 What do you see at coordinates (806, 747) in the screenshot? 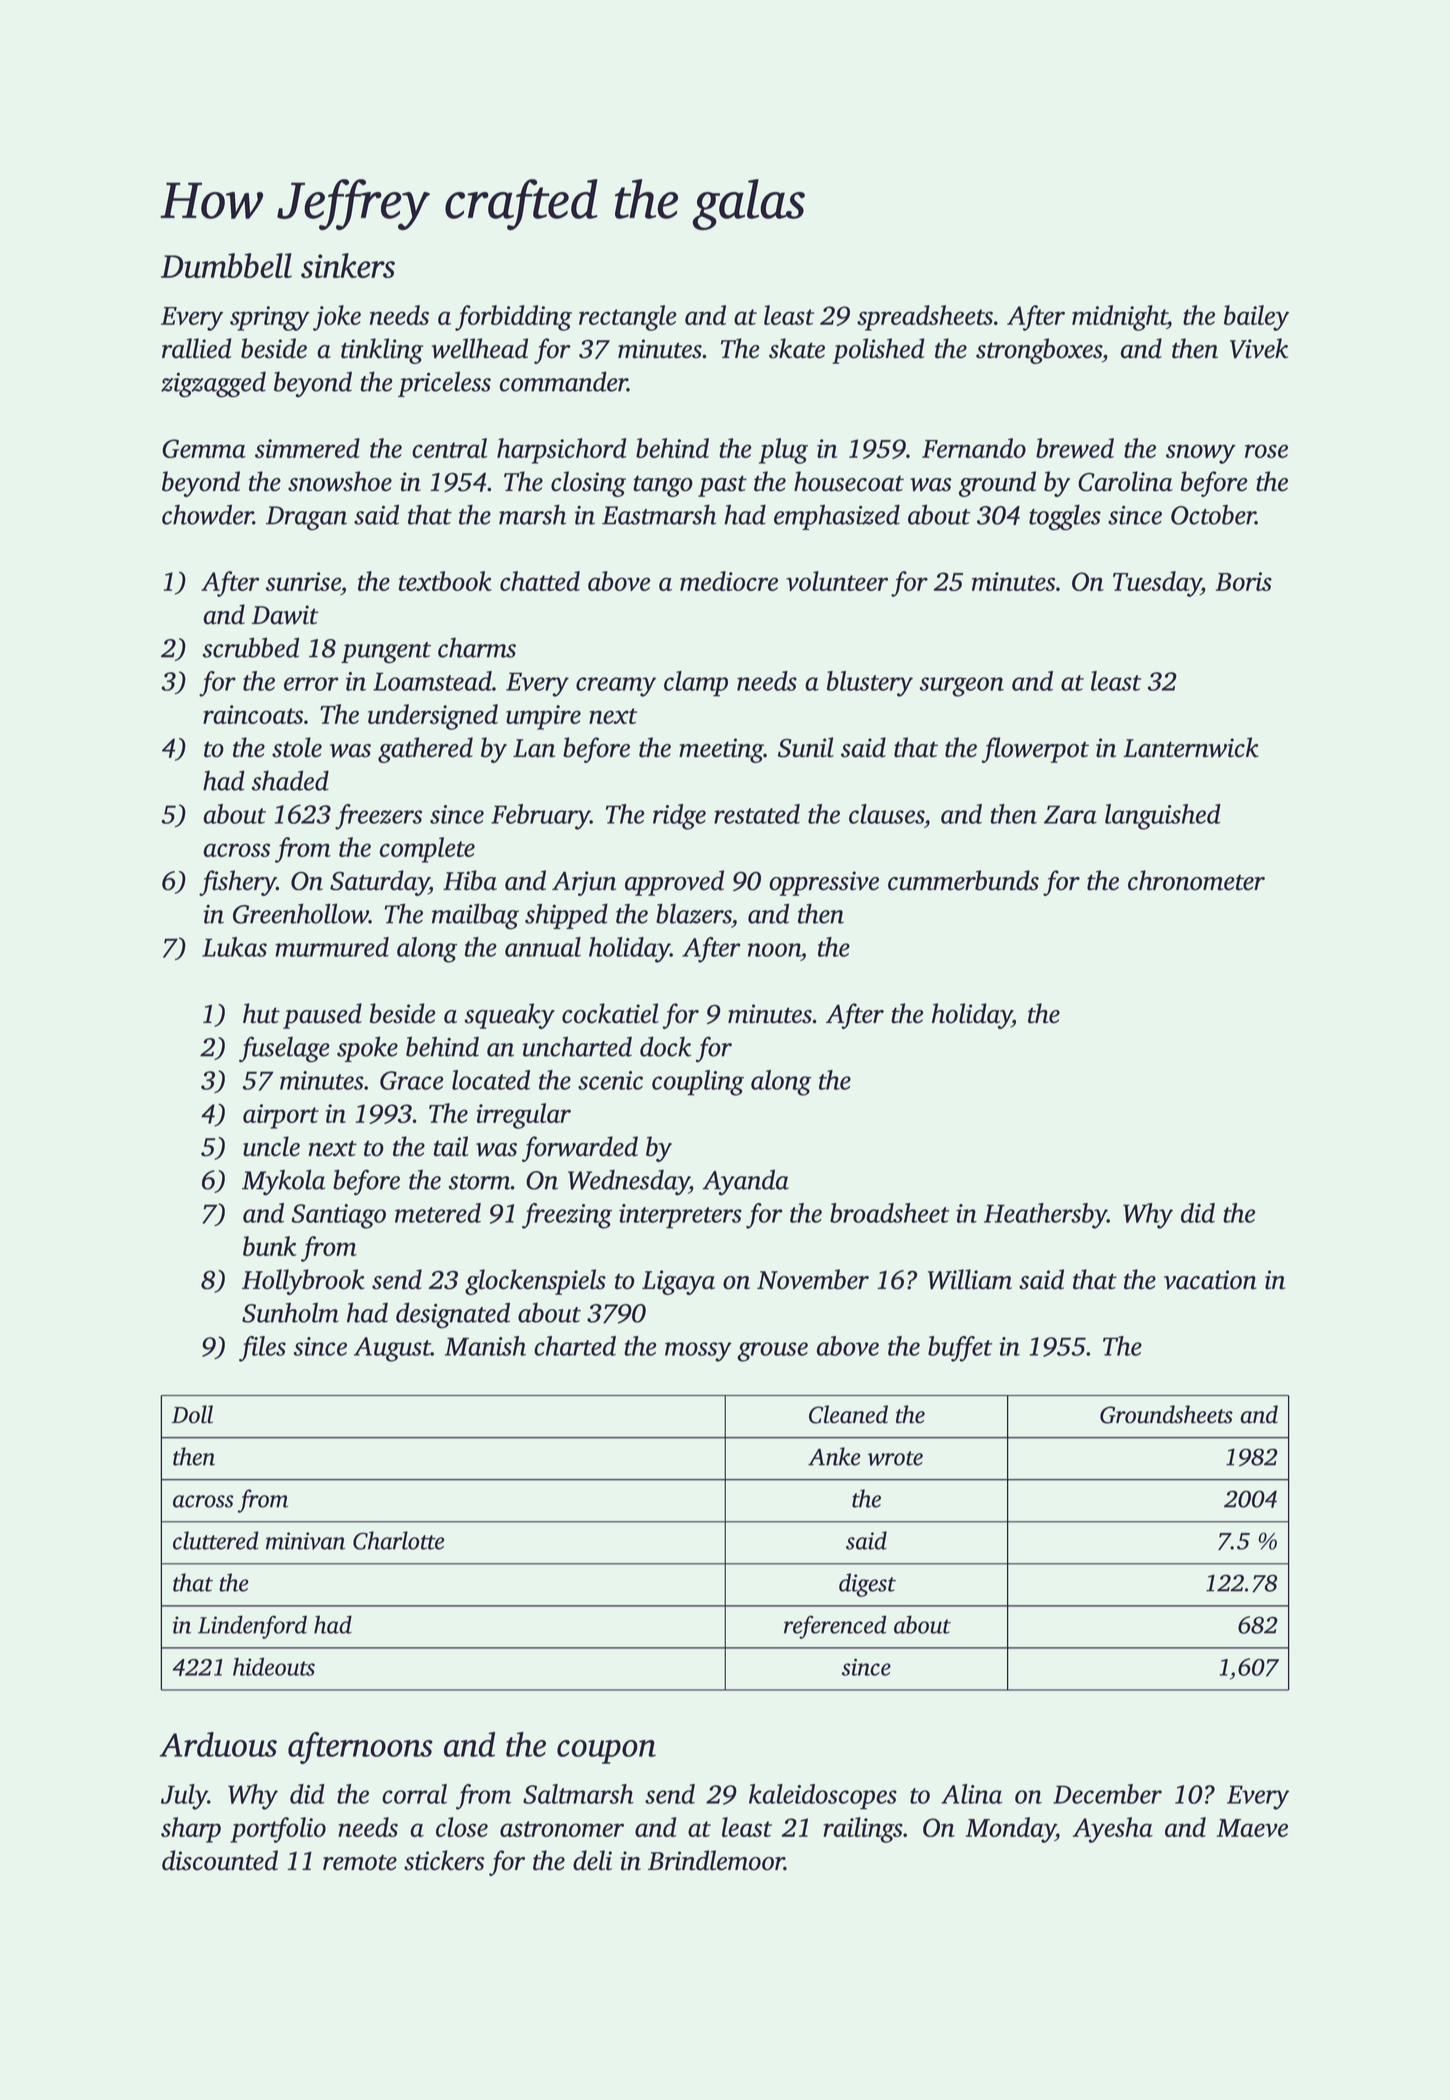
I see `Sunil` at bounding box center [806, 747].
